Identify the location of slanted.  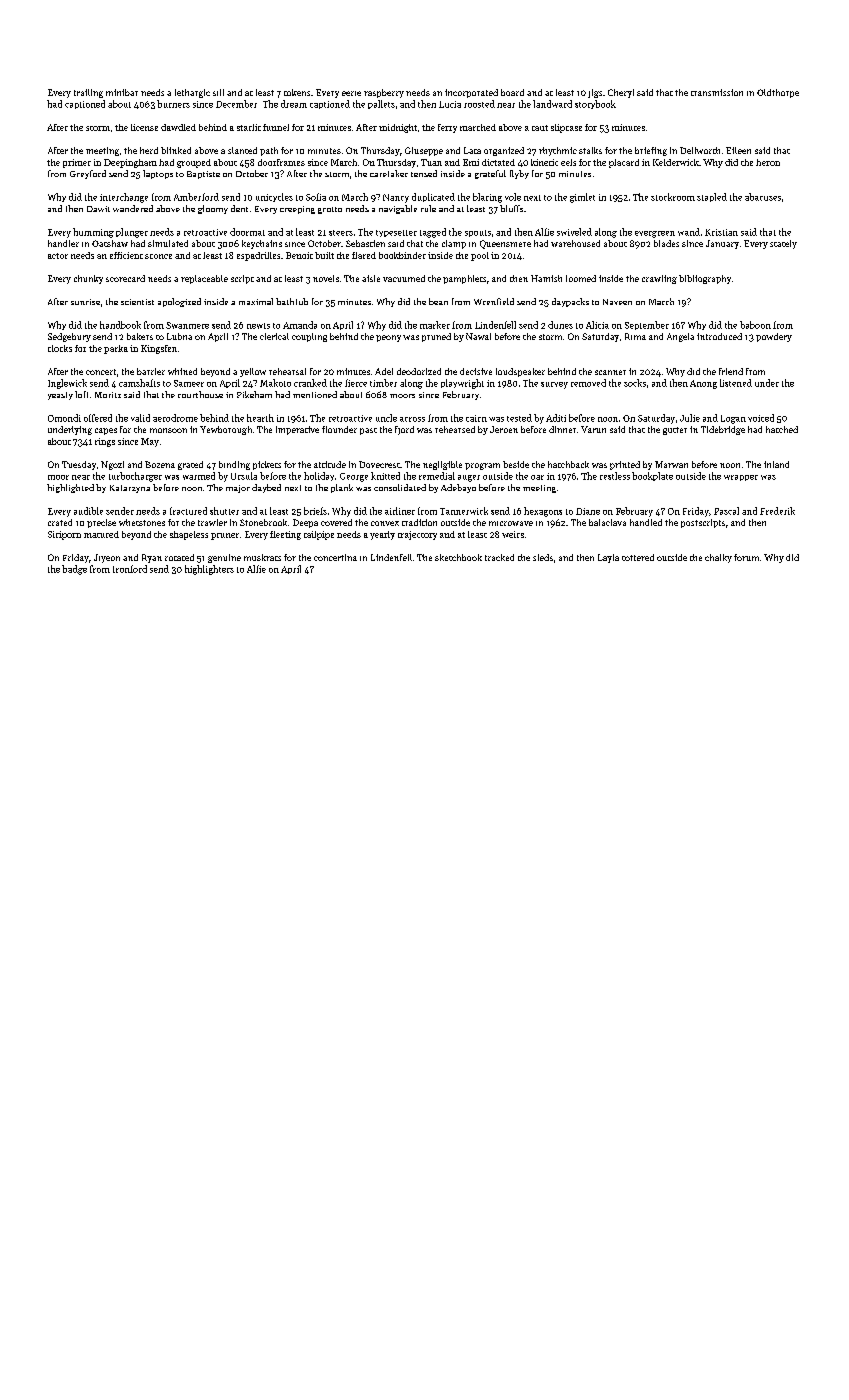
(242, 150).
